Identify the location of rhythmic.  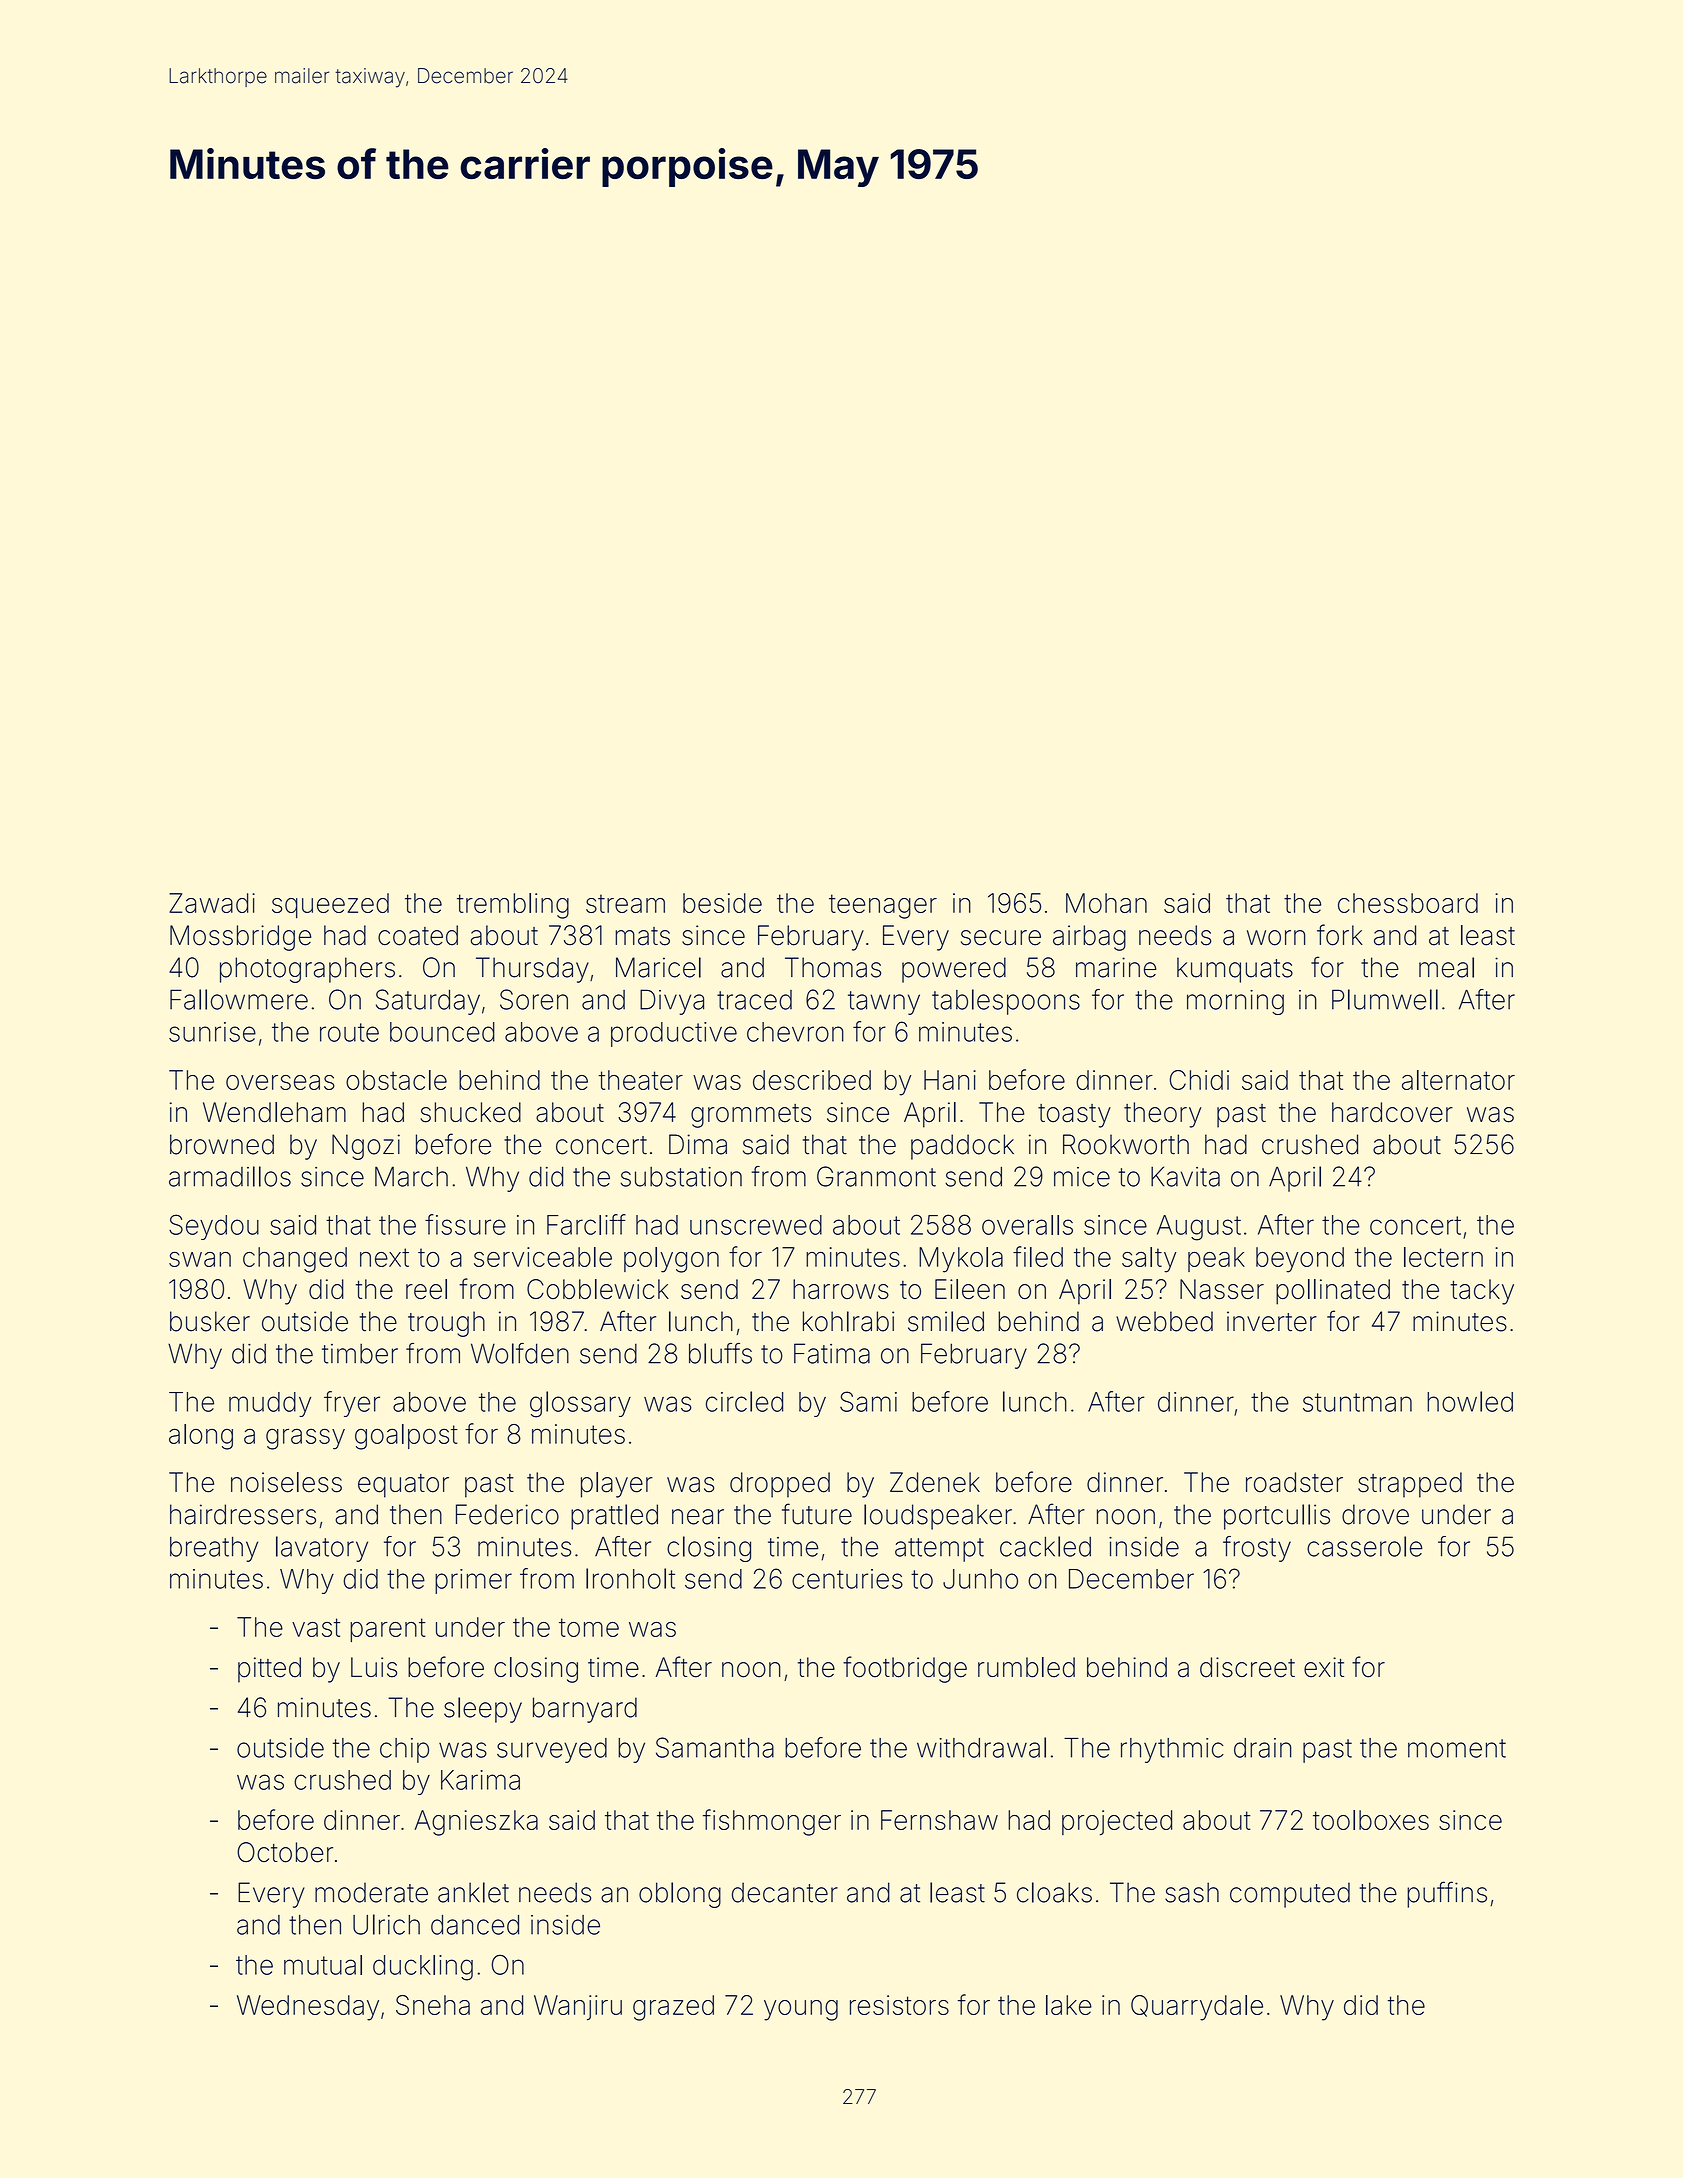
(1172, 1750).
